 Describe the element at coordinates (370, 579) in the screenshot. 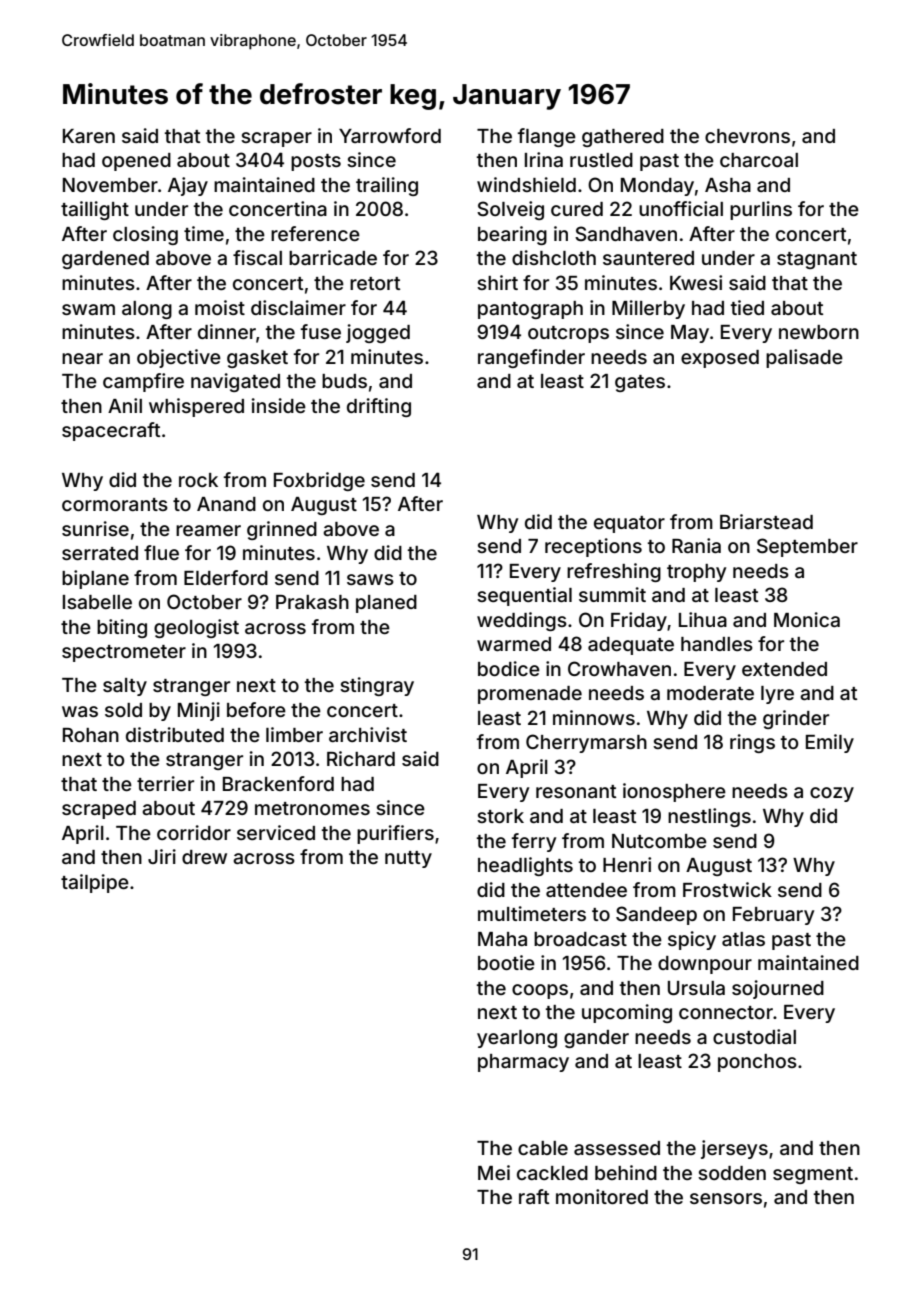

I see `saws` at that location.
